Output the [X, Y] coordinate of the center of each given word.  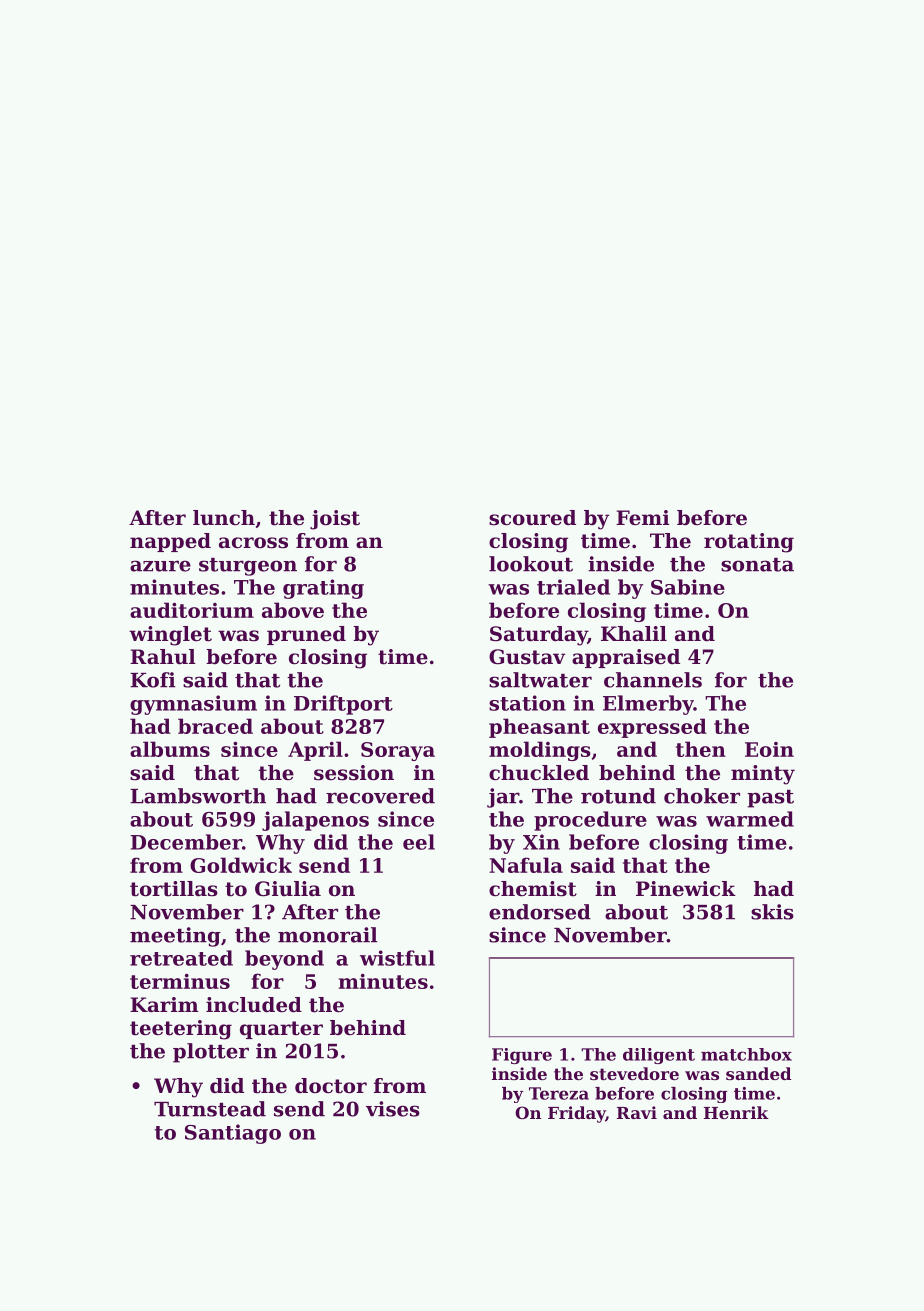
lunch [224, 518]
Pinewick [686, 889]
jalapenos [315, 821]
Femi [643, 517]
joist [335, 520]
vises [393, 1109]
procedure [590, 821]
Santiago [233, 1134]
